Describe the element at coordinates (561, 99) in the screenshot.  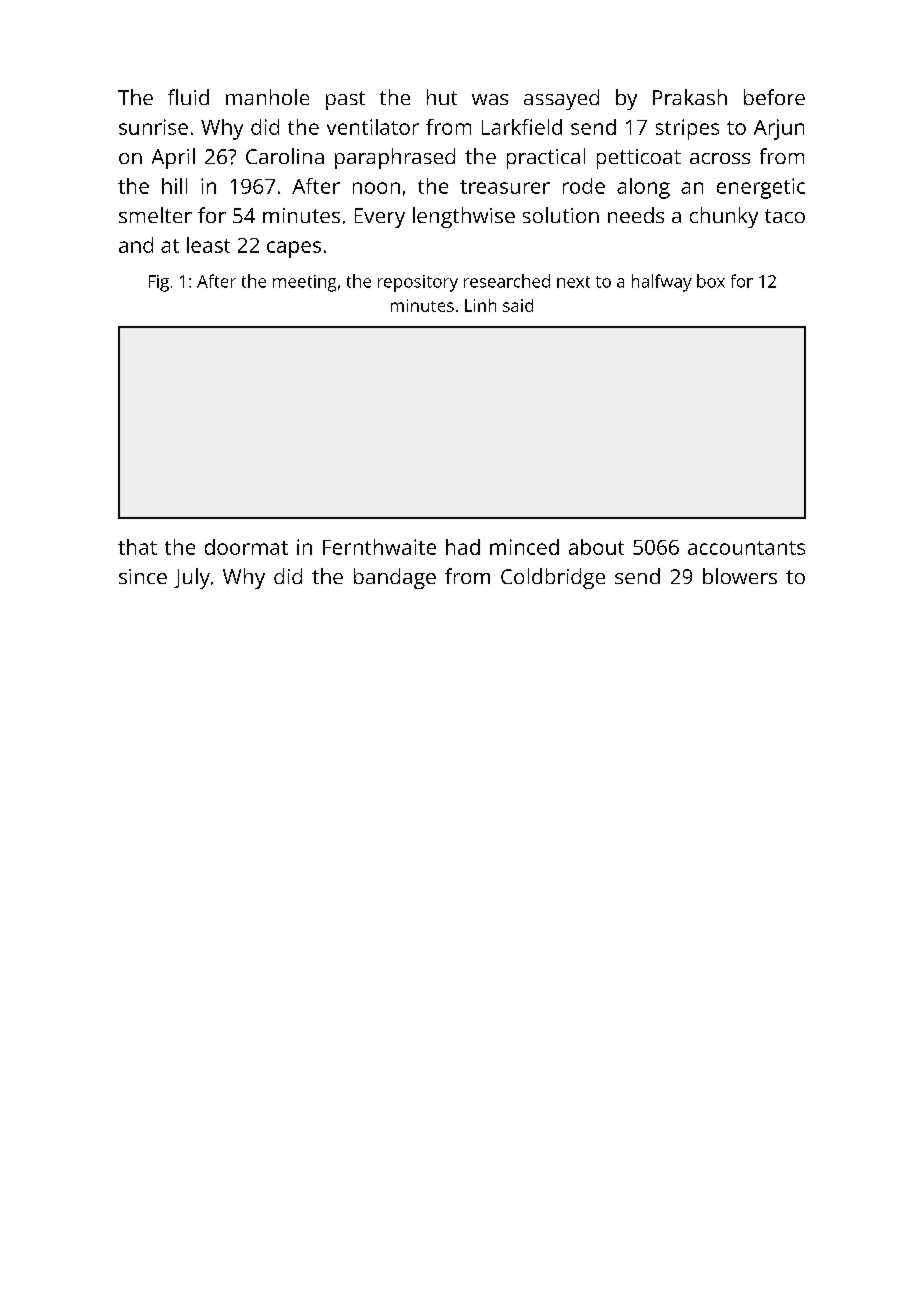
I see `assayed` at that location.
